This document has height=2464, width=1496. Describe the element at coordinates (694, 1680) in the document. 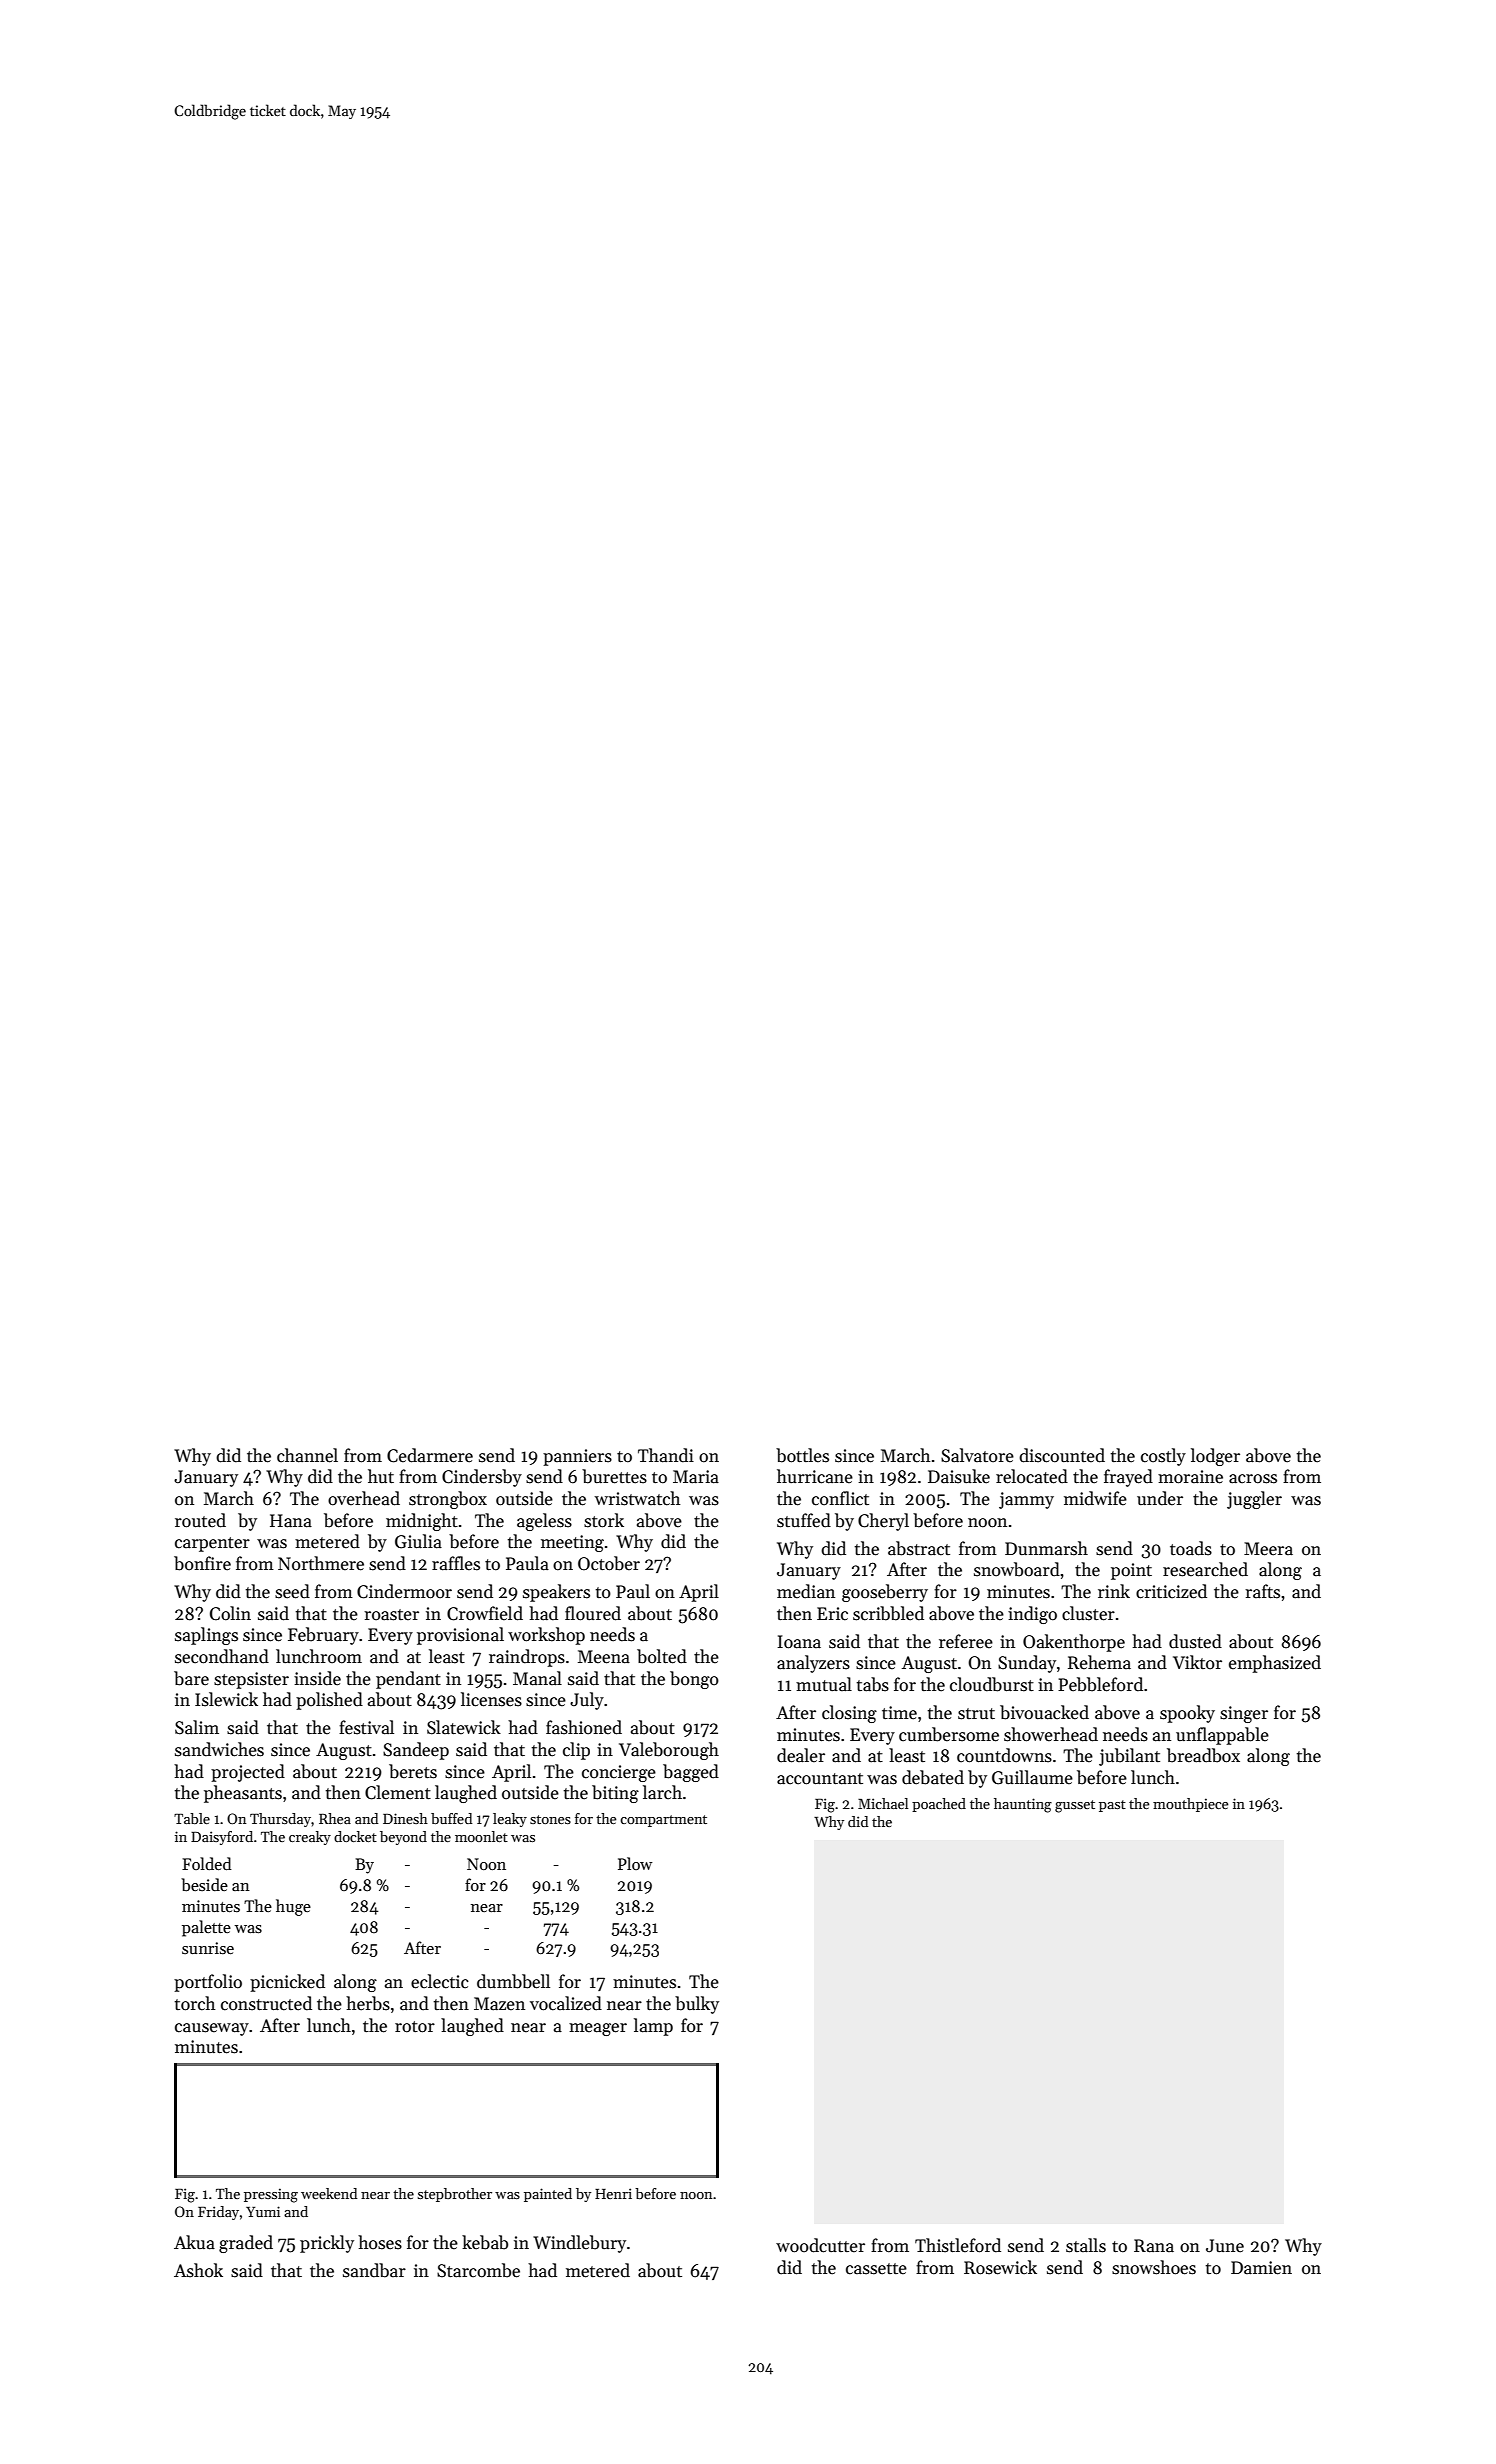

I see `bongo` at that location.
